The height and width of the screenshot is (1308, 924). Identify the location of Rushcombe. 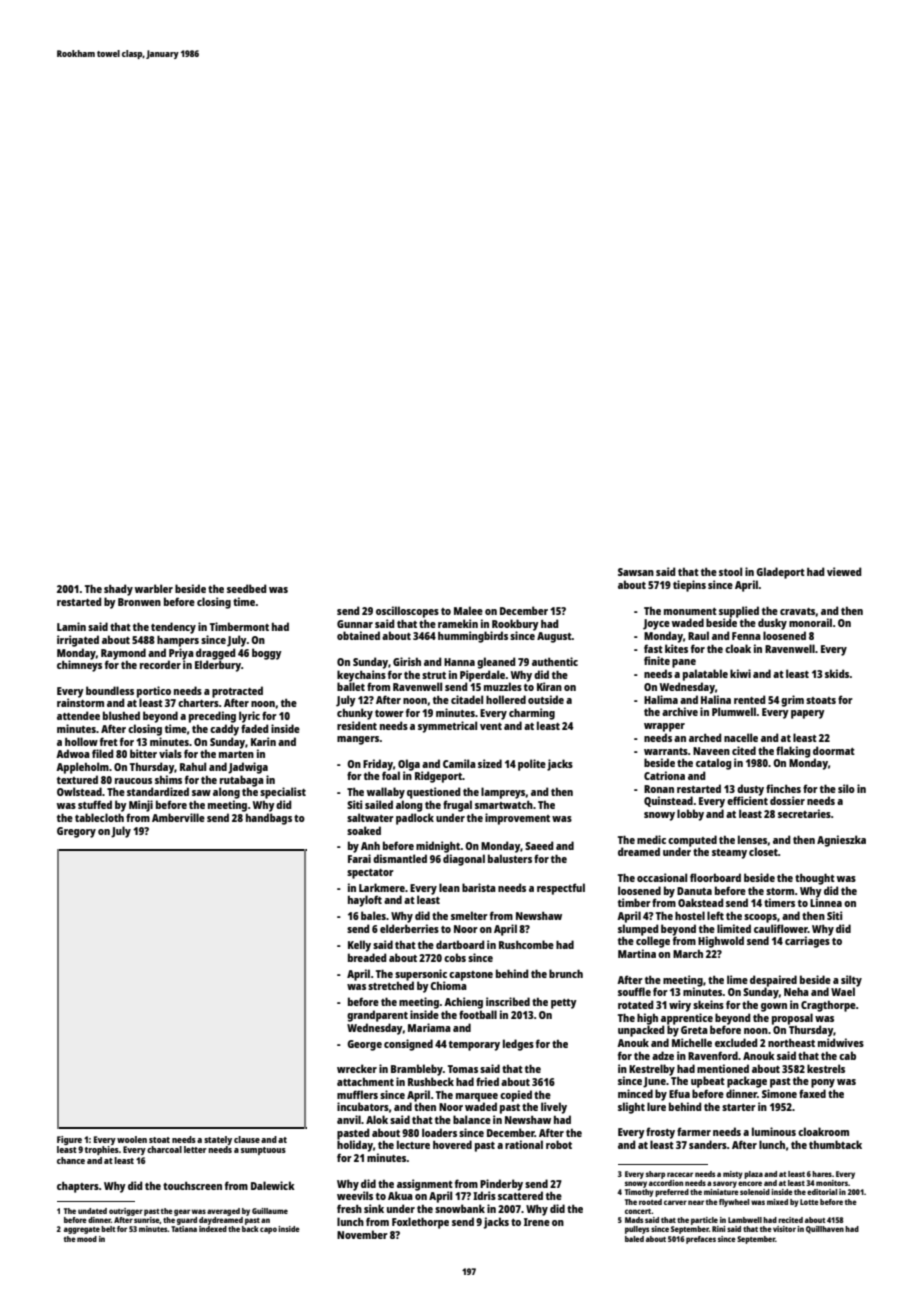
(526, 944).
